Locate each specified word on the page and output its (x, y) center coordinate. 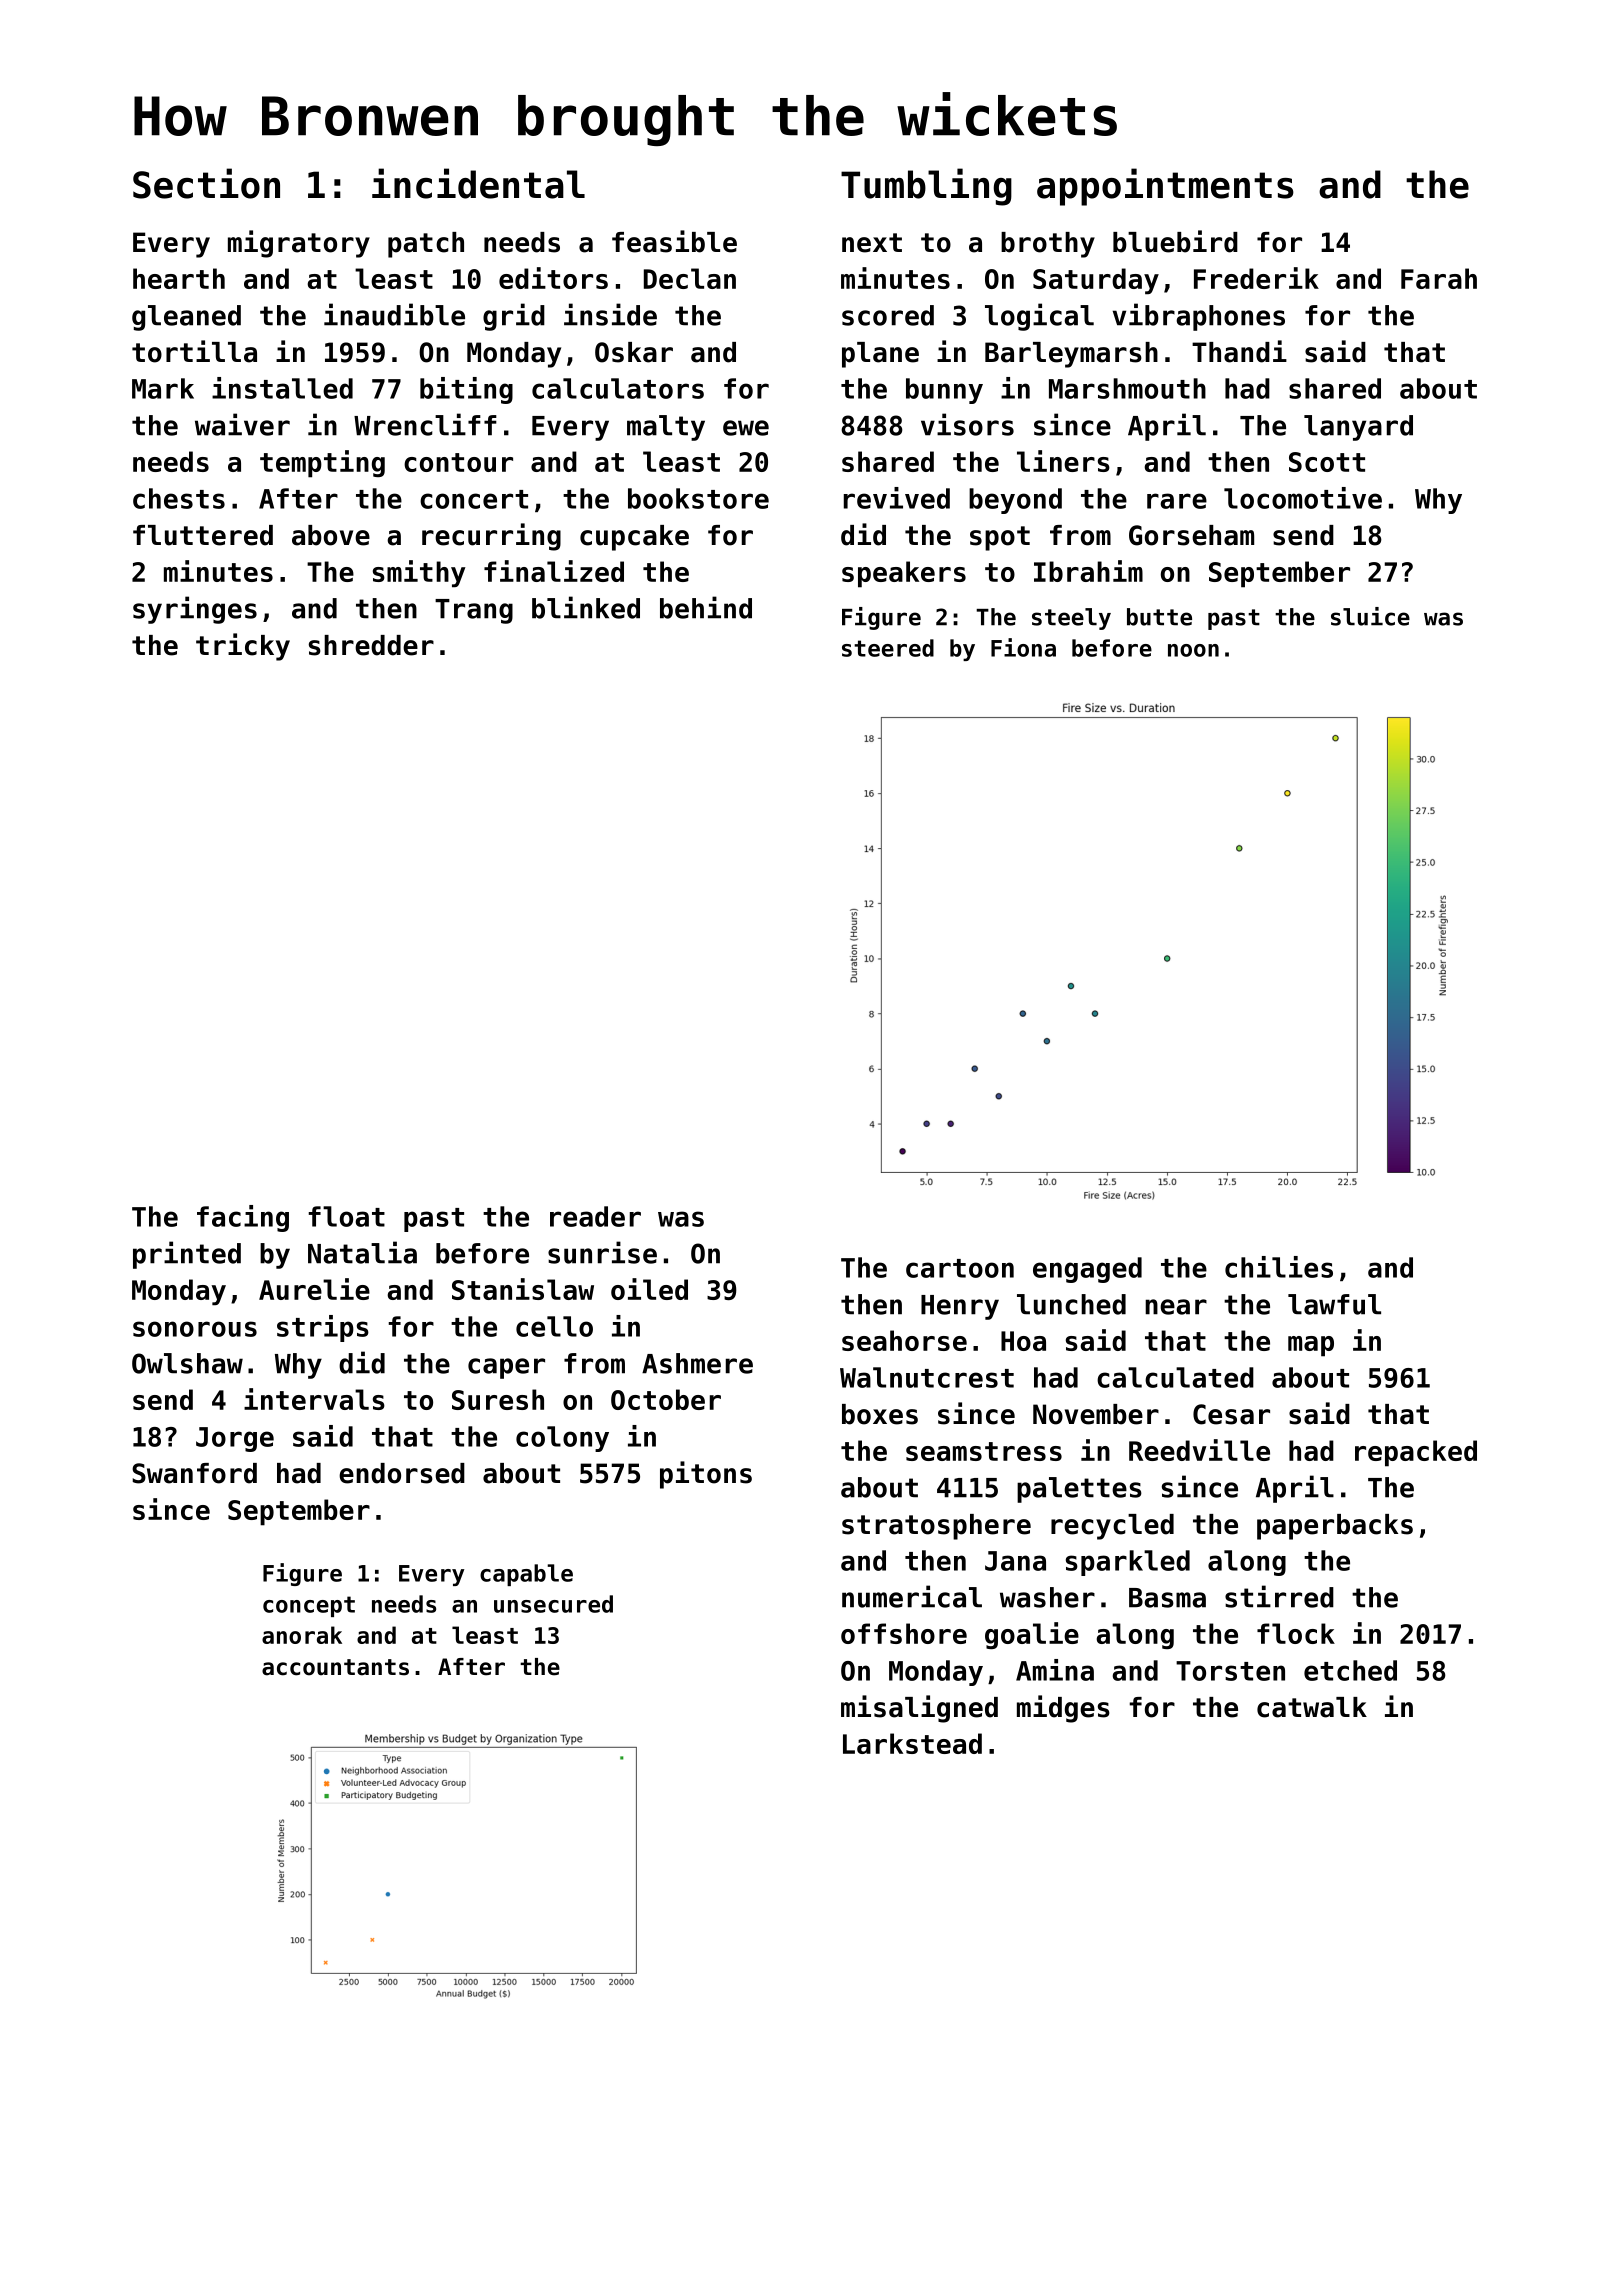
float (346, 1216)
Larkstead (912, 1743)
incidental (478, 183)
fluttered (203, 535)
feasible (674, 241)
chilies (1279, 1267)
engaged (1087, 1270)
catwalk (1312, 1707)
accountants (335, 1667)
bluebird (1175, 241)
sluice (1370, 616)
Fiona (1023, 647)
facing (243, 1218)
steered (888, 648)
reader (595, 1216)
